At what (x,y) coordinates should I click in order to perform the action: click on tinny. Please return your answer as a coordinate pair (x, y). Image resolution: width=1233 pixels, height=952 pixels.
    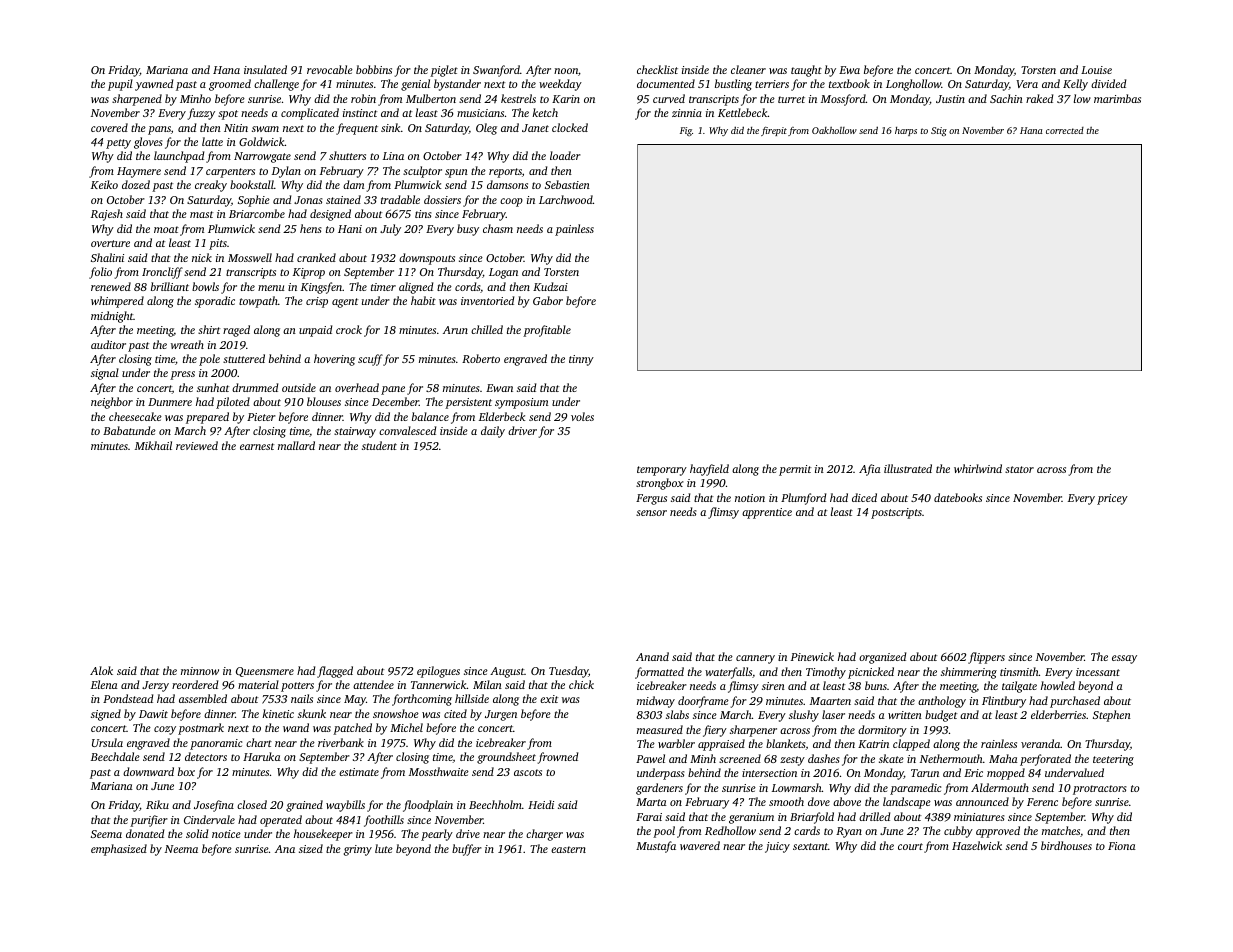
    Looking at the image, I should click on (581, 360).
